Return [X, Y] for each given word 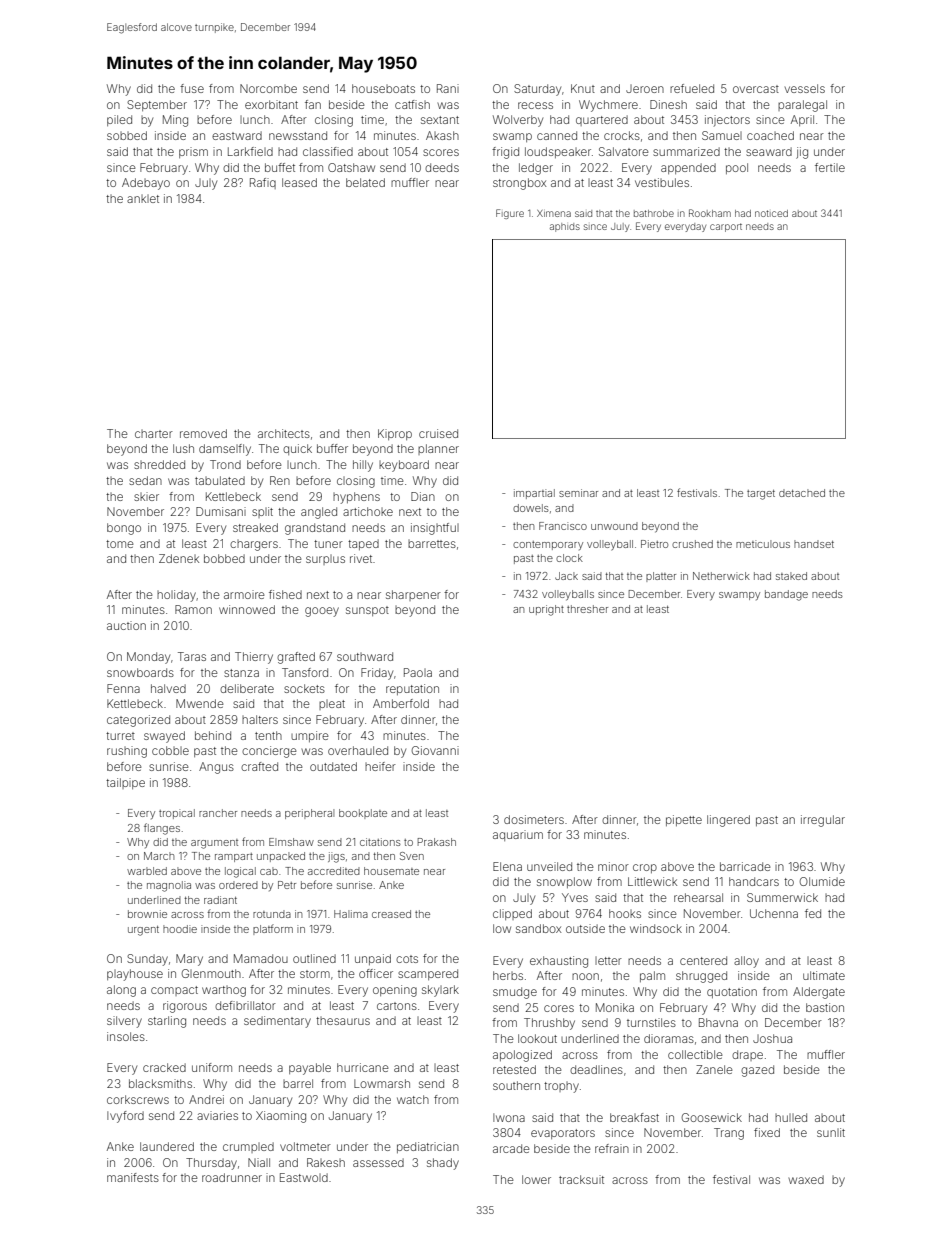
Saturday [537, 90]
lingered [728, 821]
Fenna [123, 688]
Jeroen [645, 89]
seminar [578, 493]
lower [536, 1179]
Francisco [563, 526]
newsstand [298, 135]
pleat [332, 705]
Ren [280, 480]
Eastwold [304, 1177]
